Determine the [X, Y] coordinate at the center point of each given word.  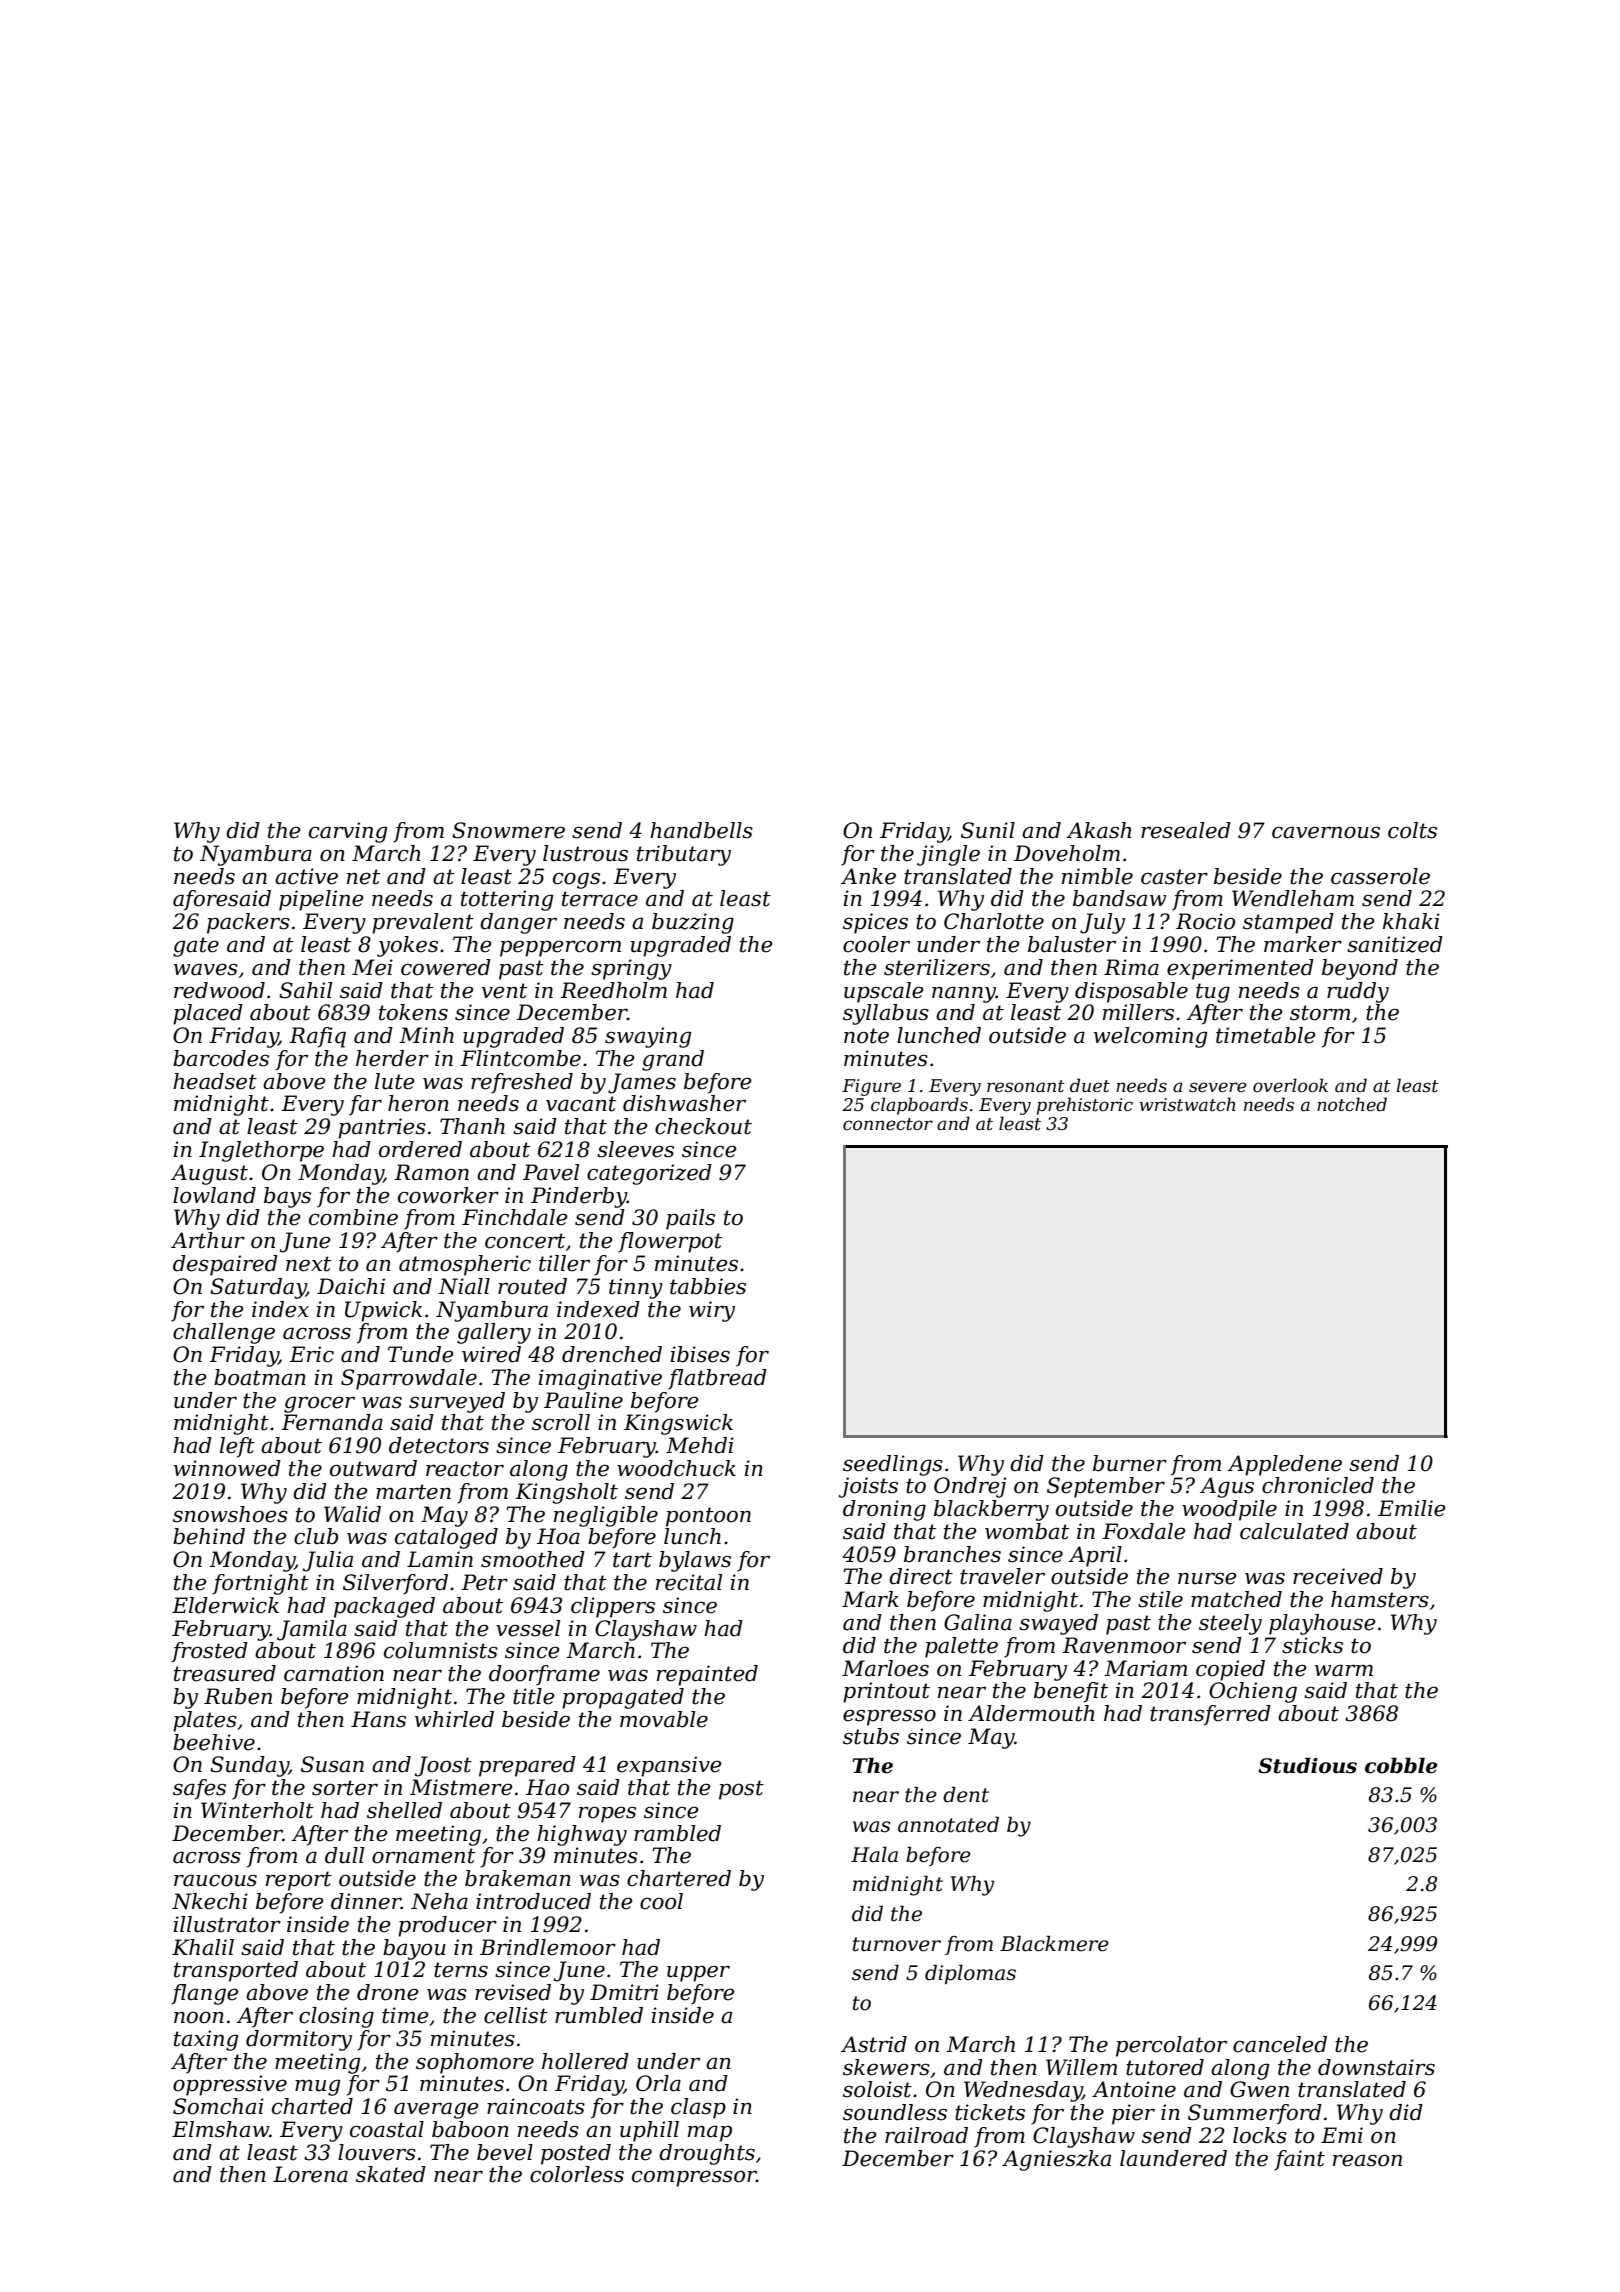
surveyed [457, 1402]
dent [966, 1794]
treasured [225, 1673]
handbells [701, 830]
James [642, 1083]
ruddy [1358, 992]
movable [664, 1719]
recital [689, 1582]
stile [1160, 1599]
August [209, 1174]
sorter [345, 1788]
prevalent [423, 923]
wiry [712, 1311]
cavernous [1326, 832]
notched [1352, 1104]
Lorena [310, 2174]
